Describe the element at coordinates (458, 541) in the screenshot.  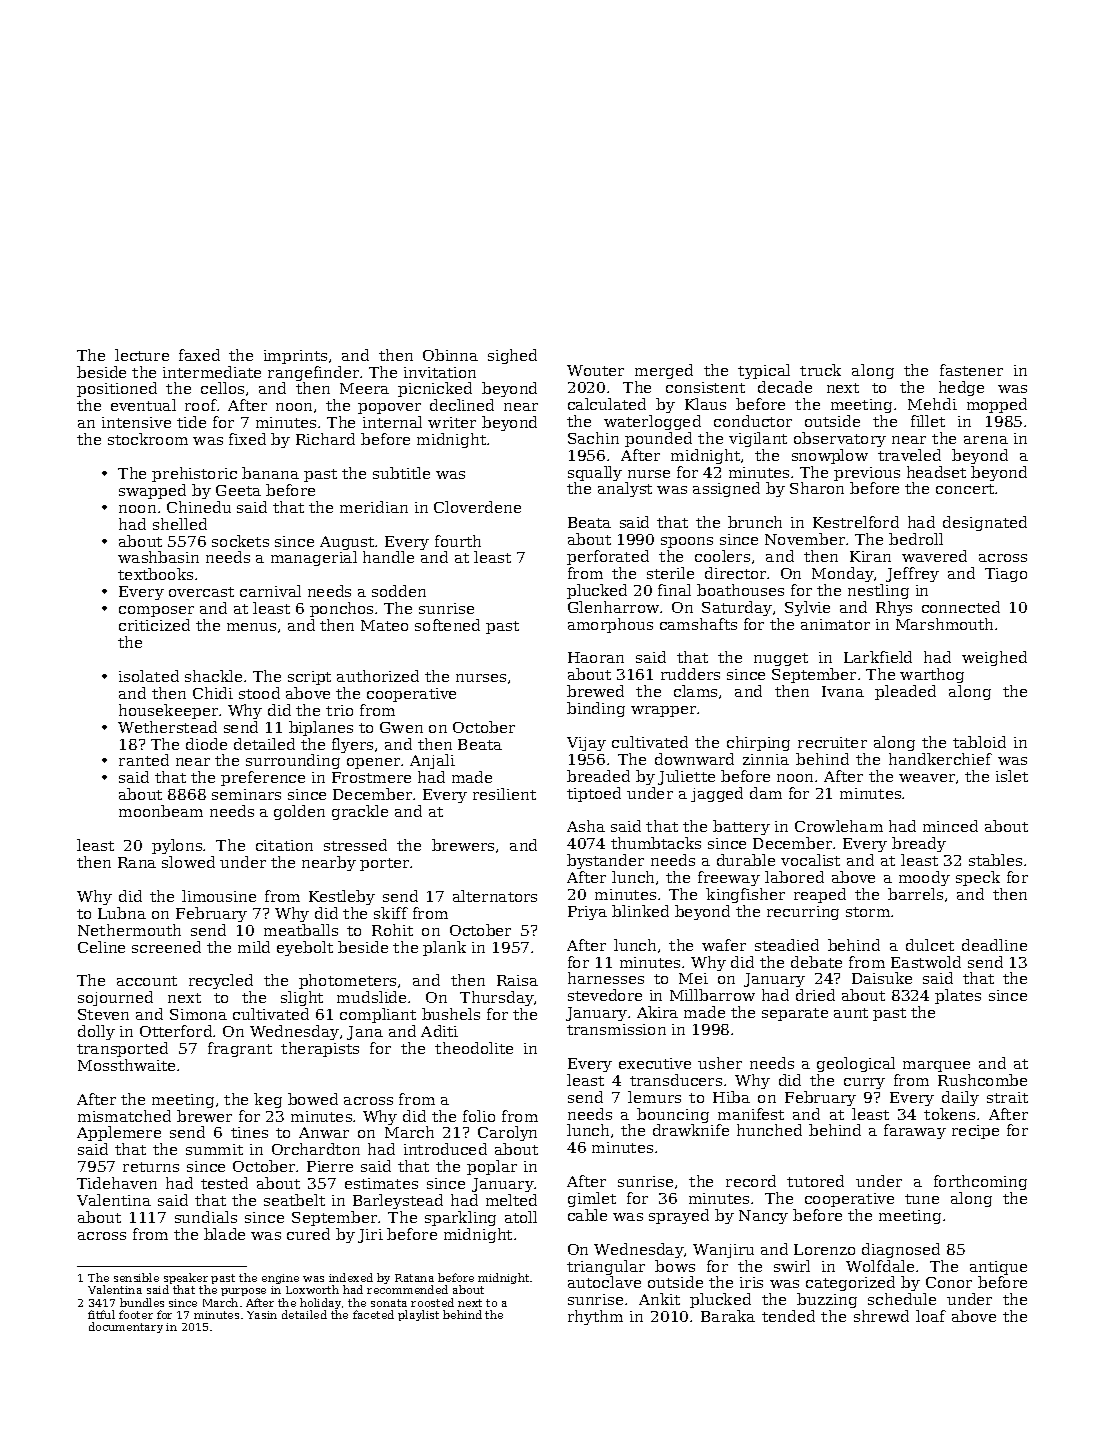
I see `fourth` at that location.
